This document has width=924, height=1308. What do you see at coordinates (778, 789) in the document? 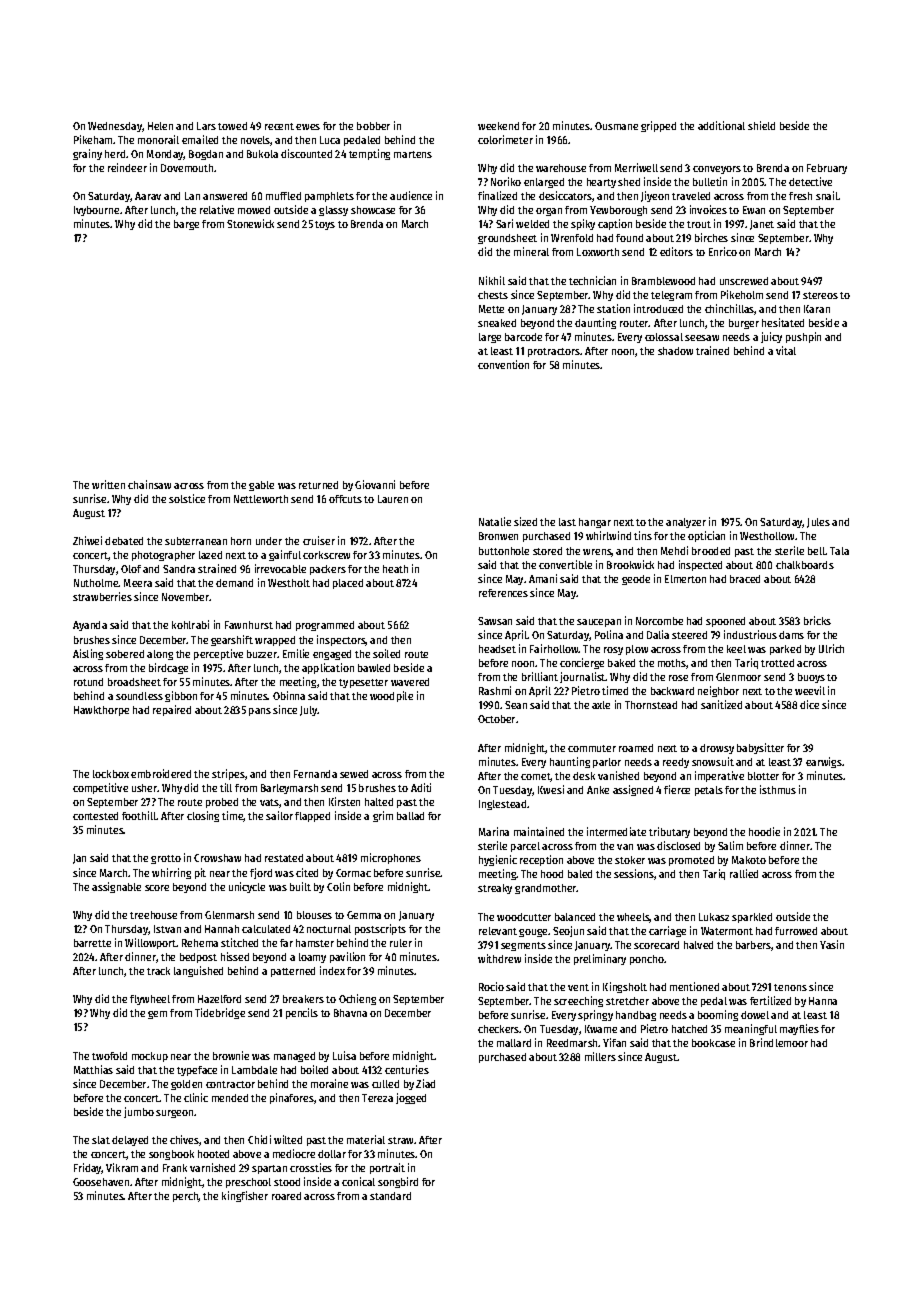
I see `isthmus` at bounding box center [778, 789].
